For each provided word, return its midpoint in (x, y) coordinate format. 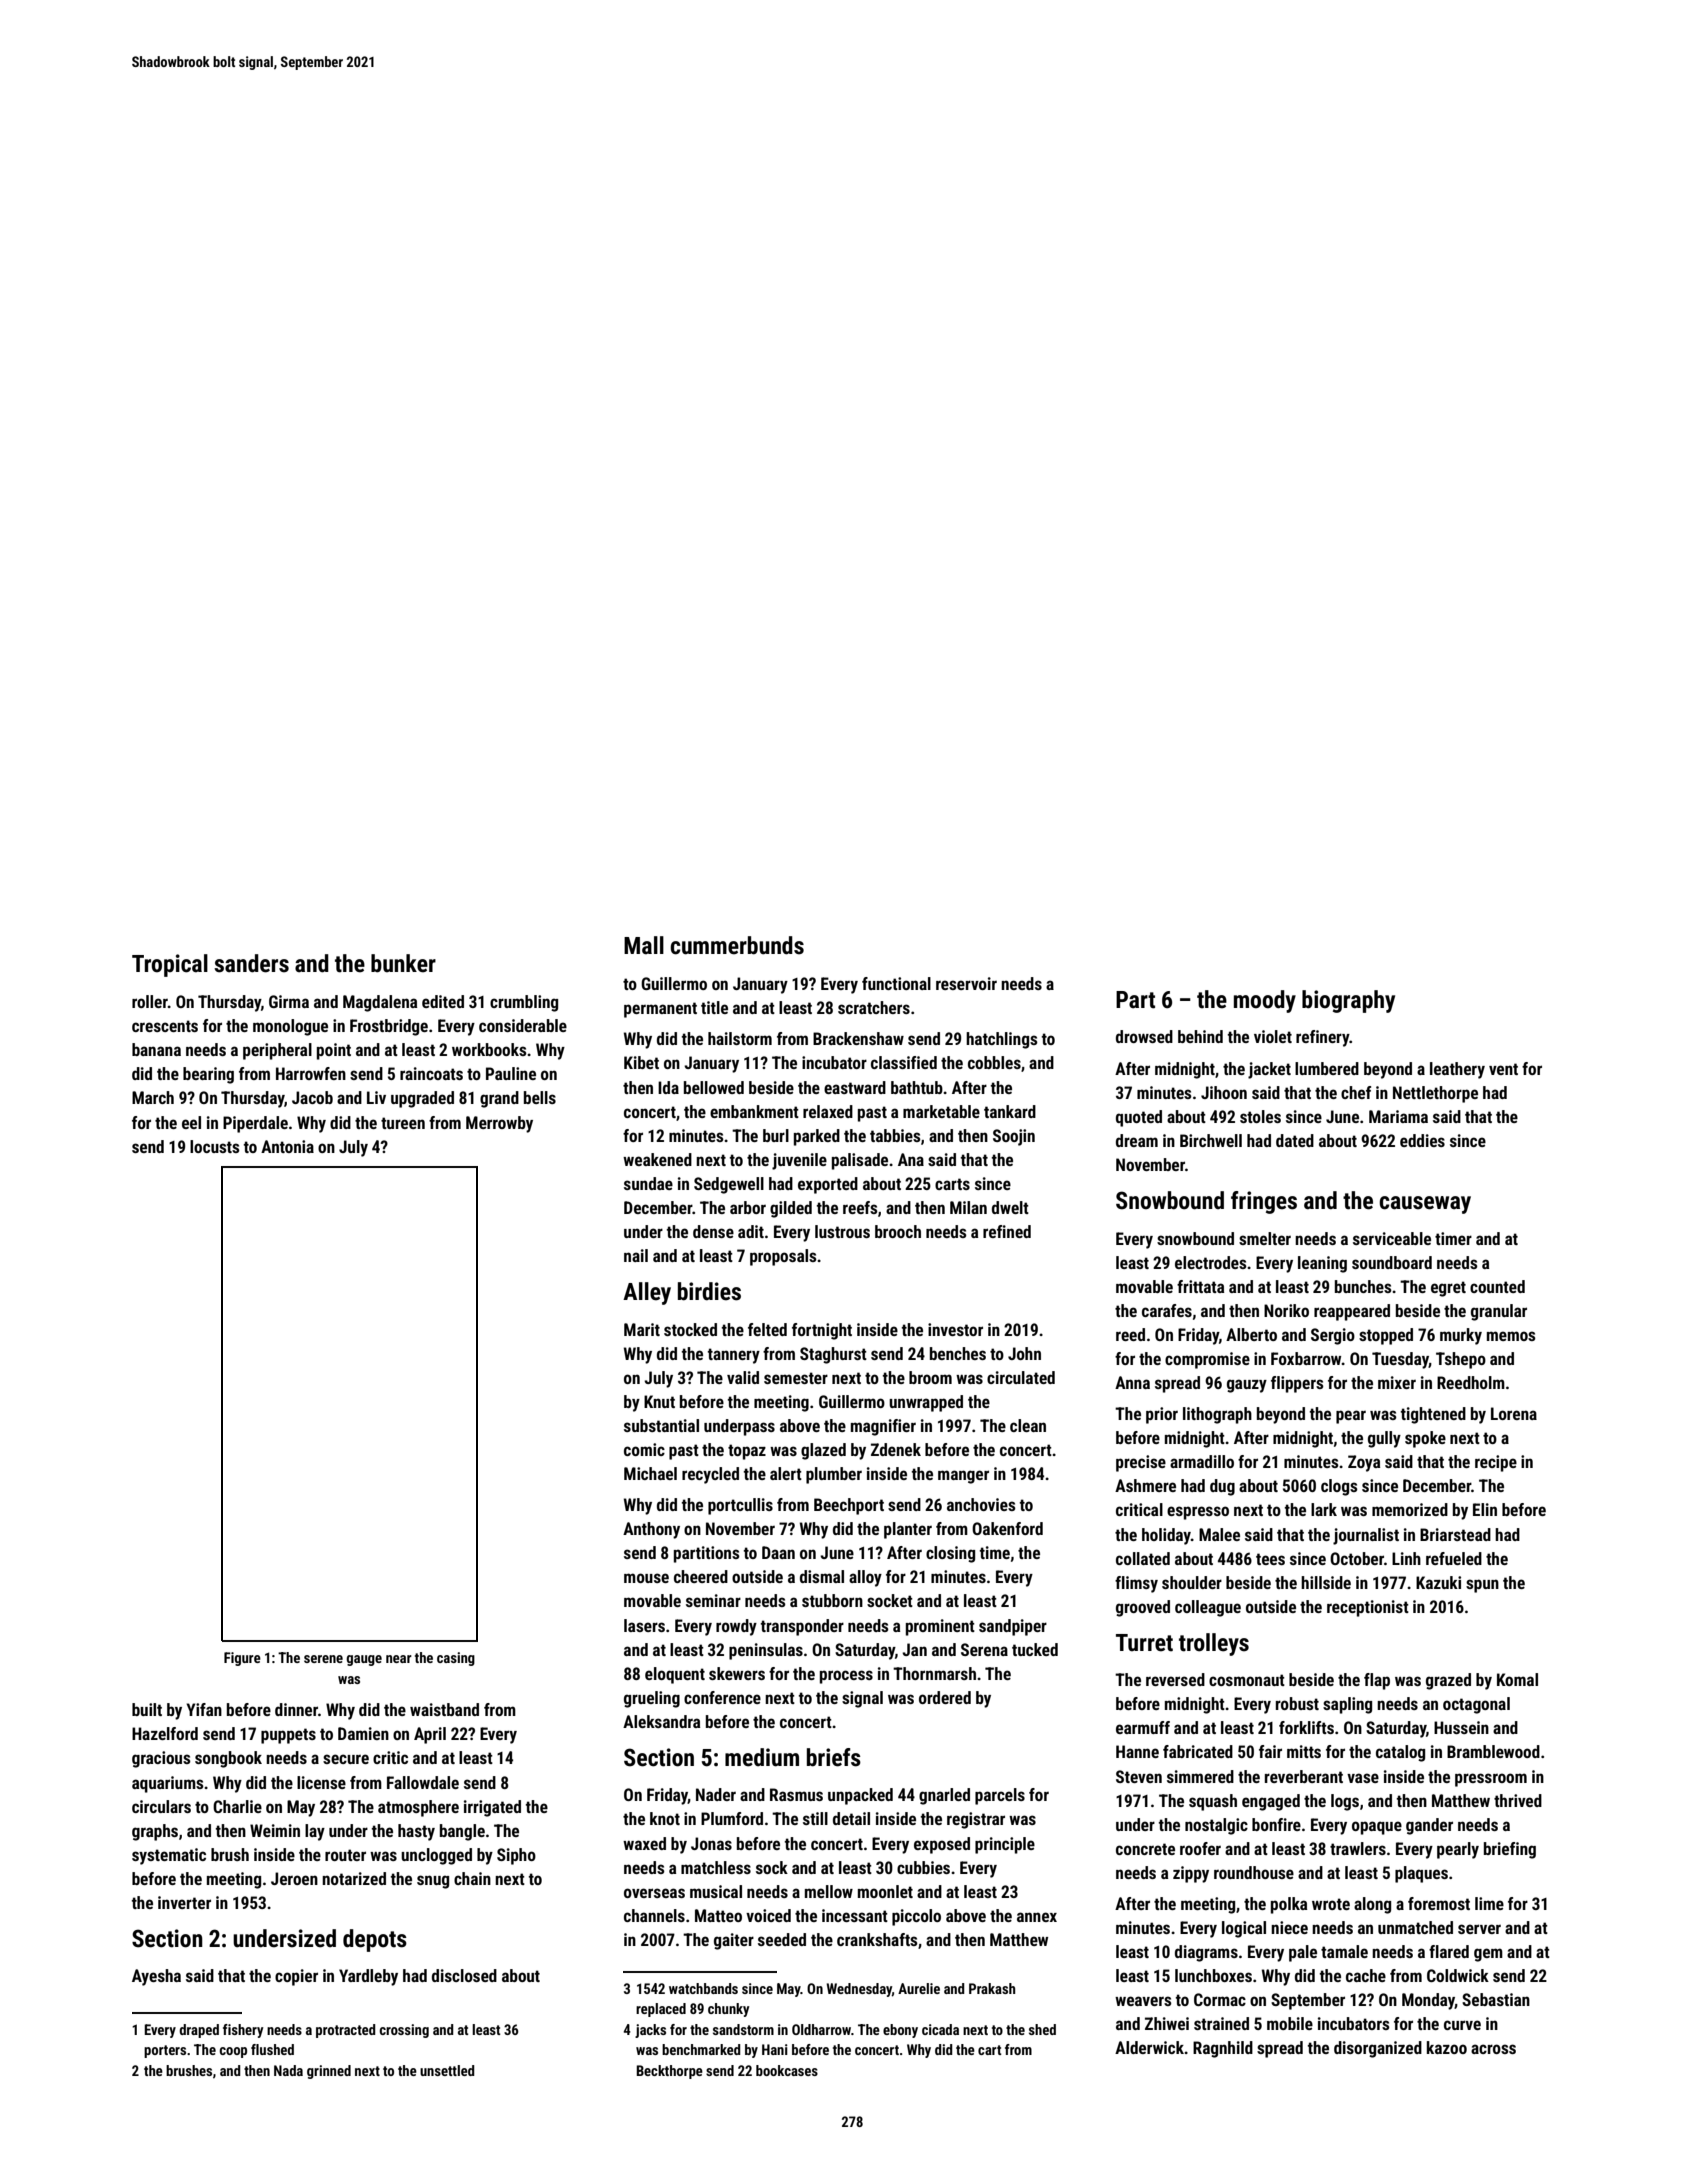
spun (1482, 1586)
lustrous (842, 1231)
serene (323, 1659)
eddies (1422, 1140)
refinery (1323, 1038)
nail (636, 1255)
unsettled (447, 2070)
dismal (822, 1576)
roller (150, 1001)
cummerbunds (737, 945)
